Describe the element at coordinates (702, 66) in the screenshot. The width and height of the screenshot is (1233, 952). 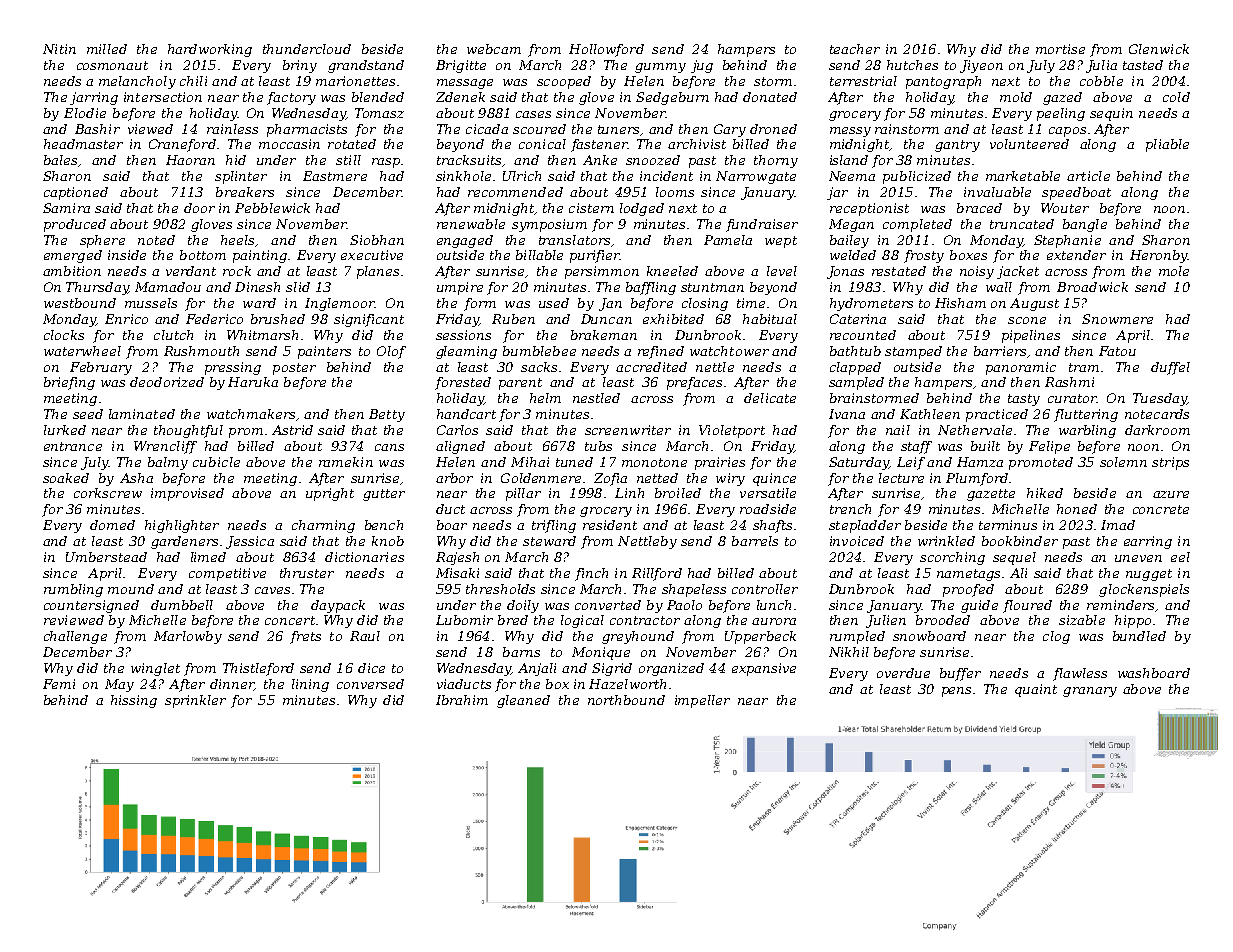
I see `jug` at that location.
